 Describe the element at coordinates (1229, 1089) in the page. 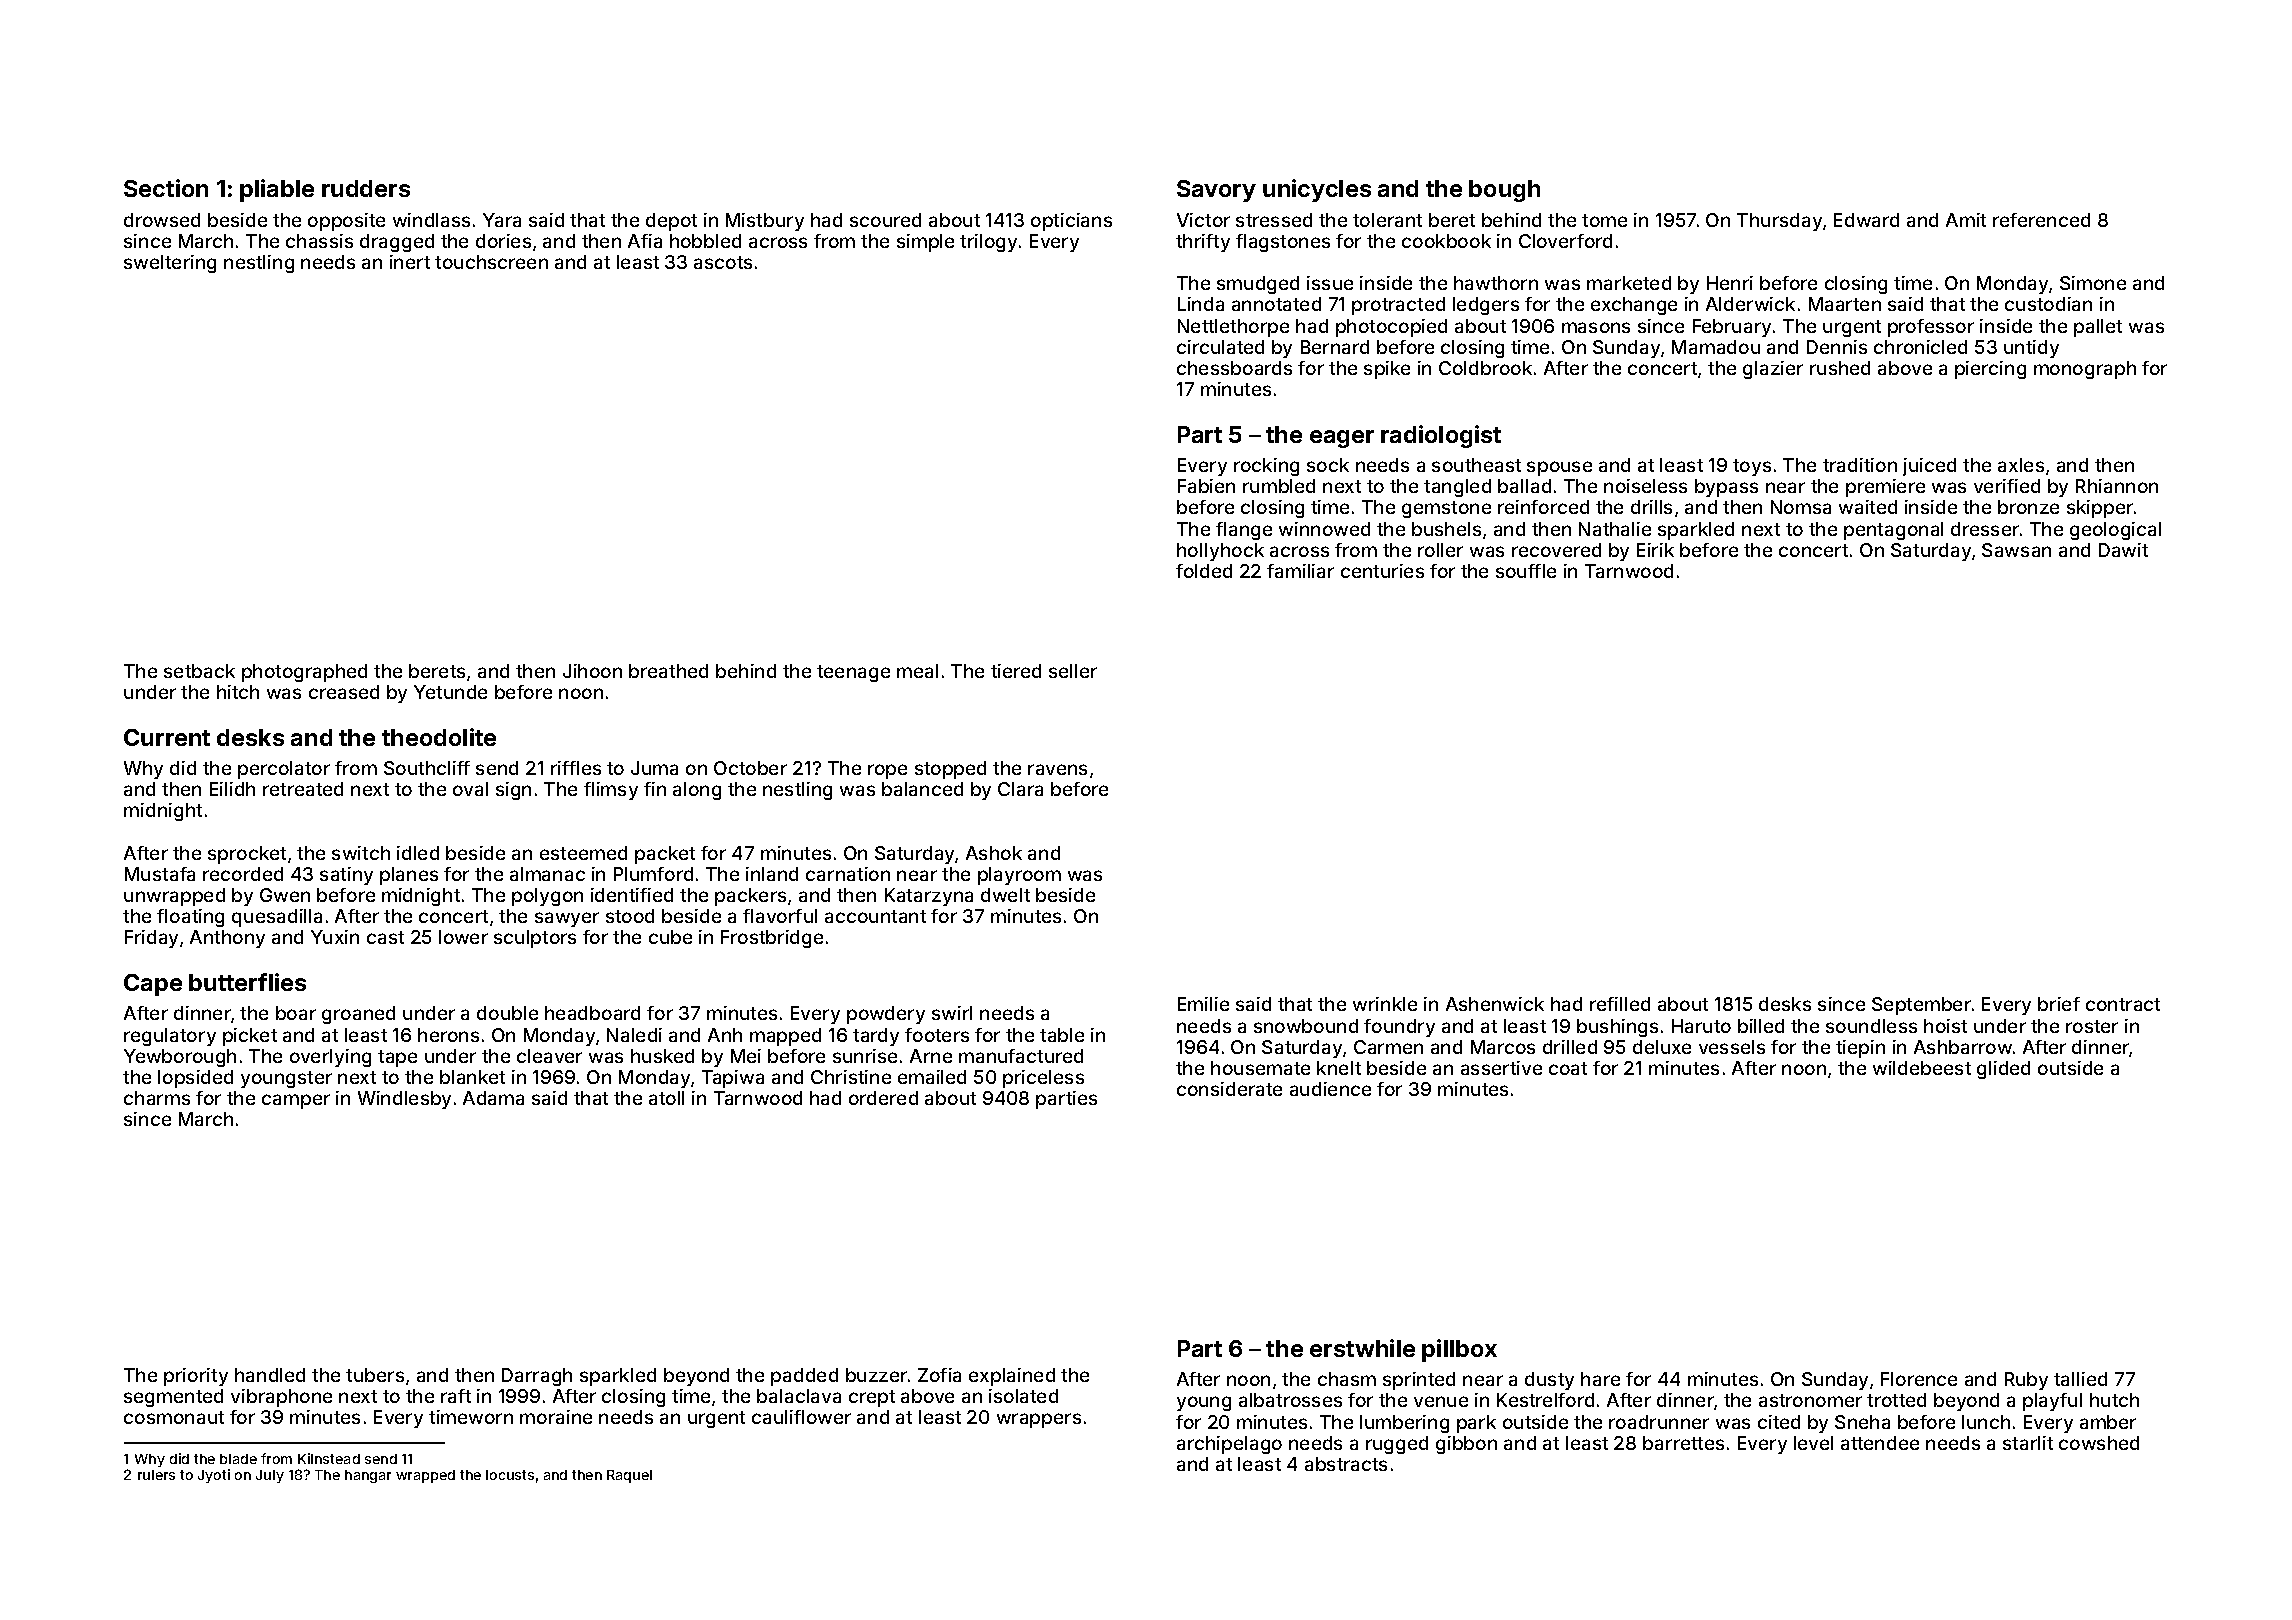

I see `considerate` at that location.
